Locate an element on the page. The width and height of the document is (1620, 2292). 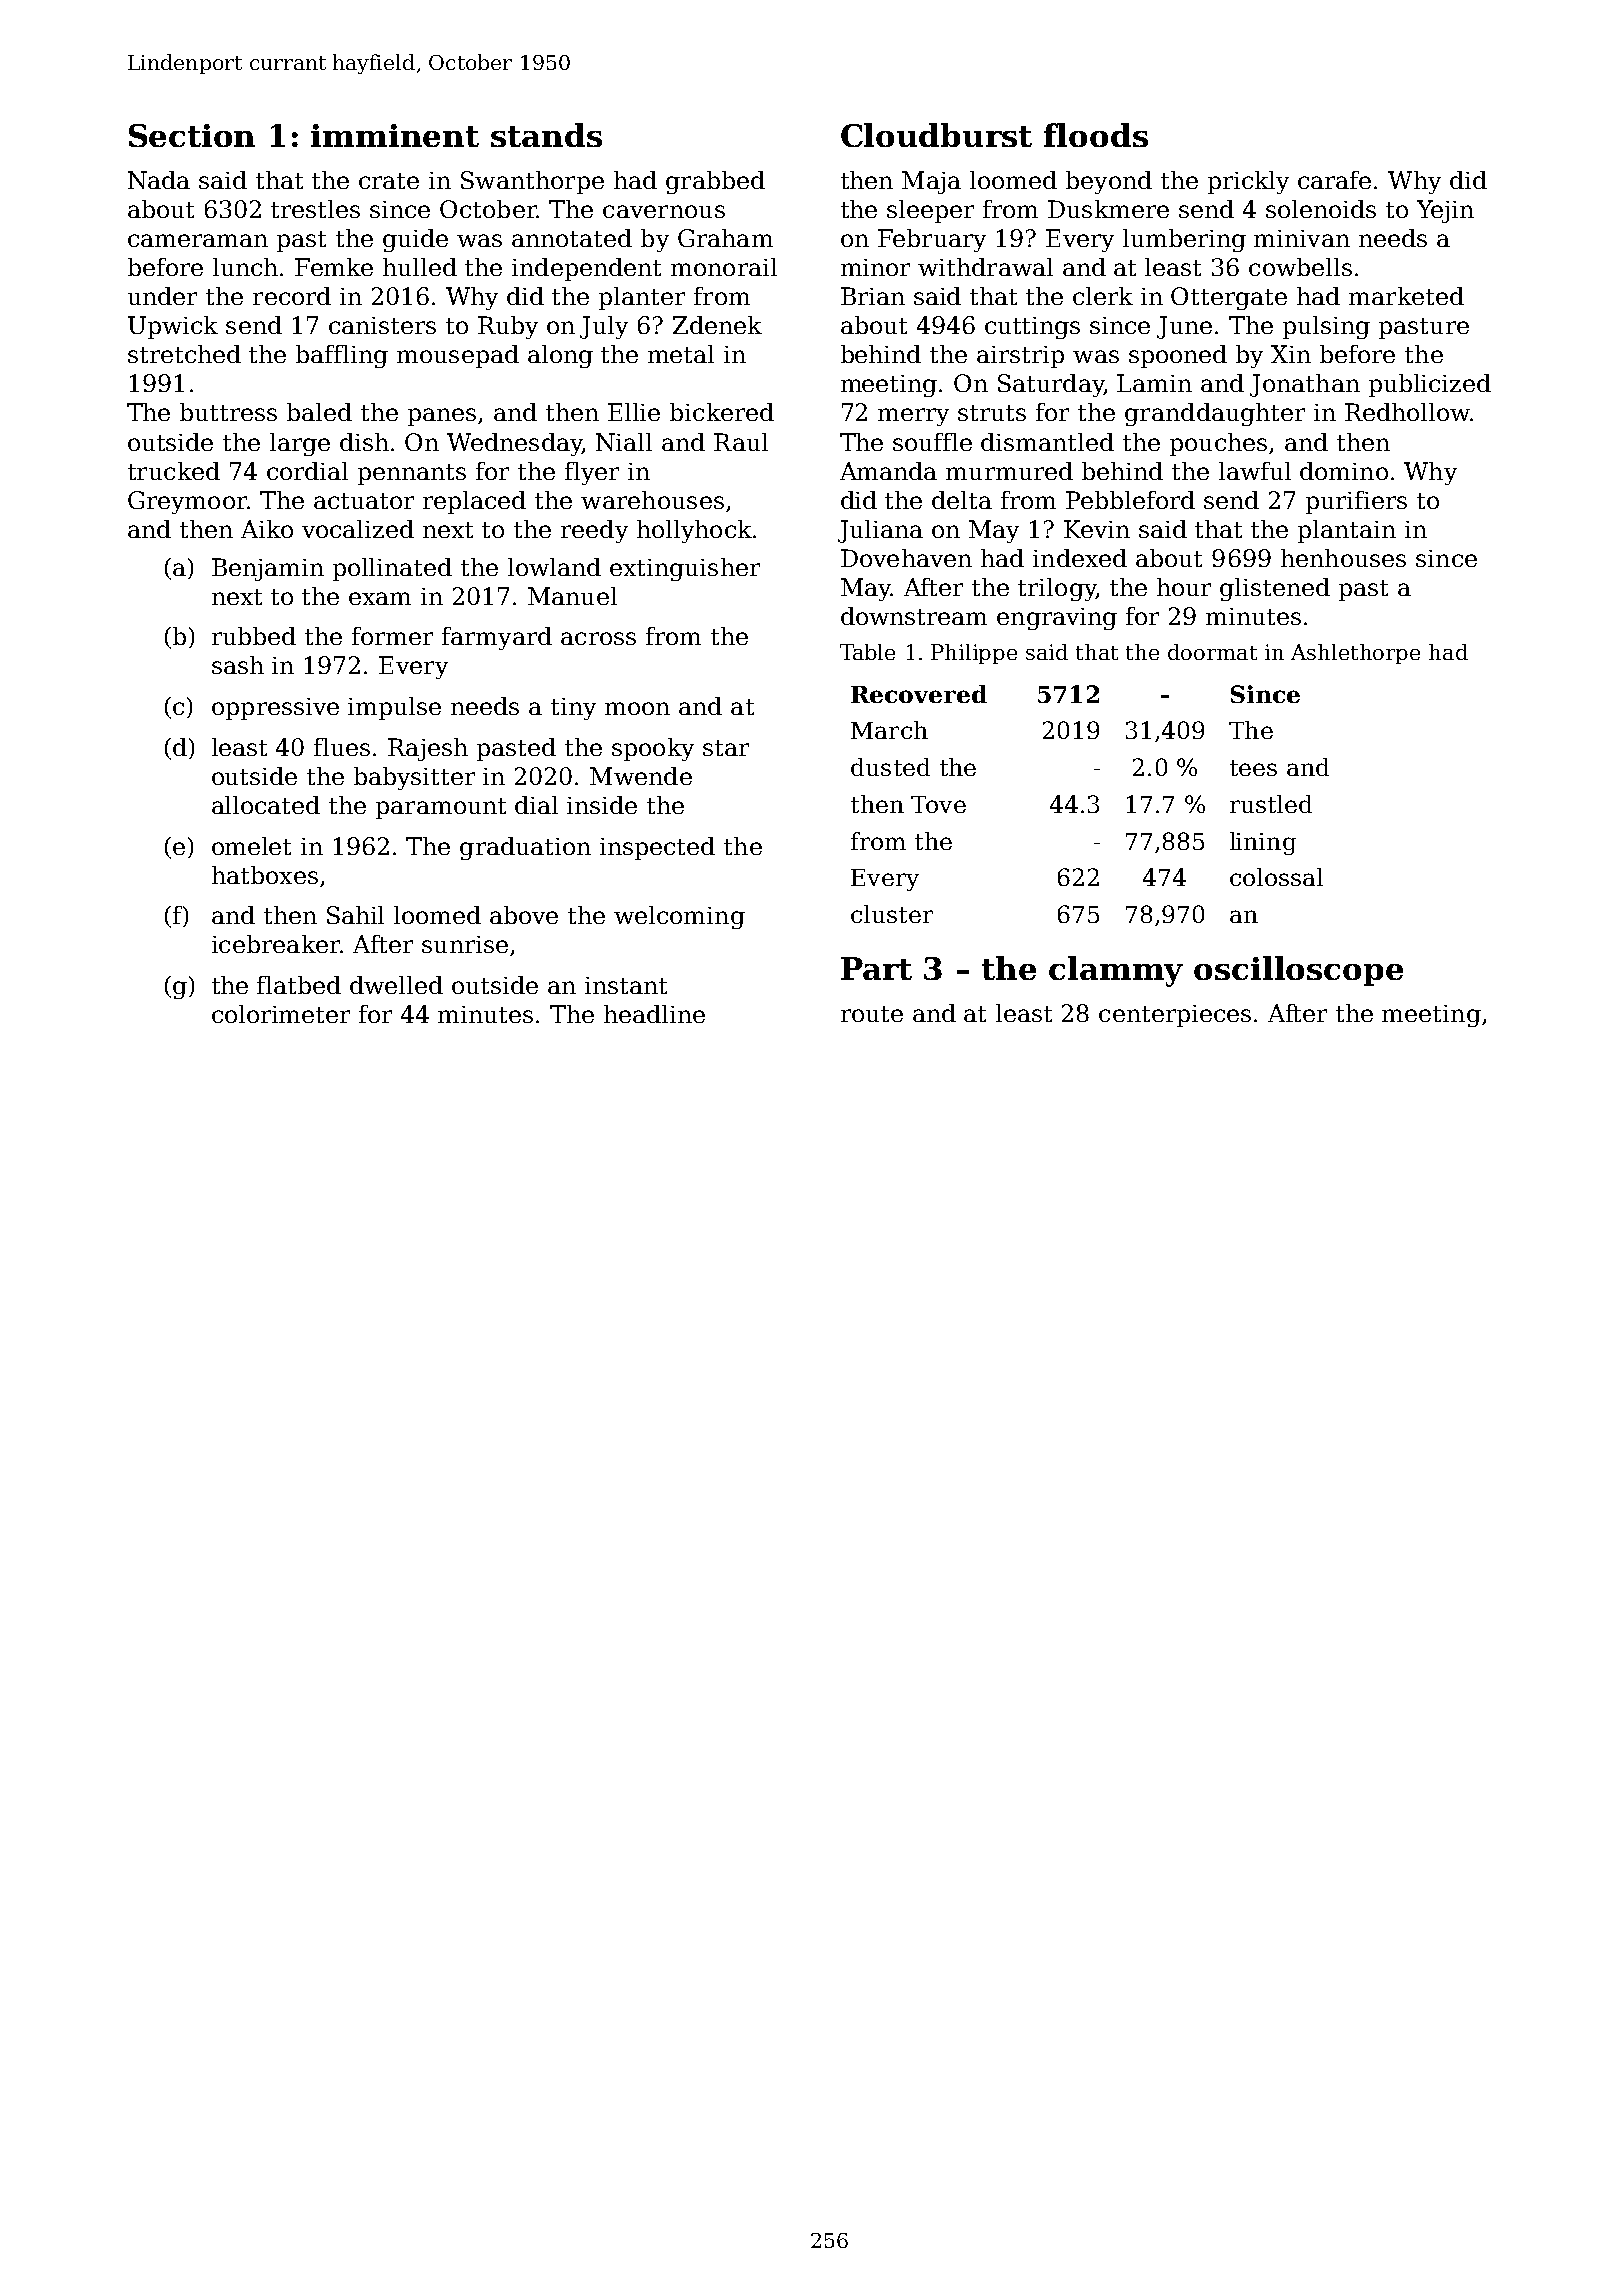
dish is located at coordinates (364, 442).
